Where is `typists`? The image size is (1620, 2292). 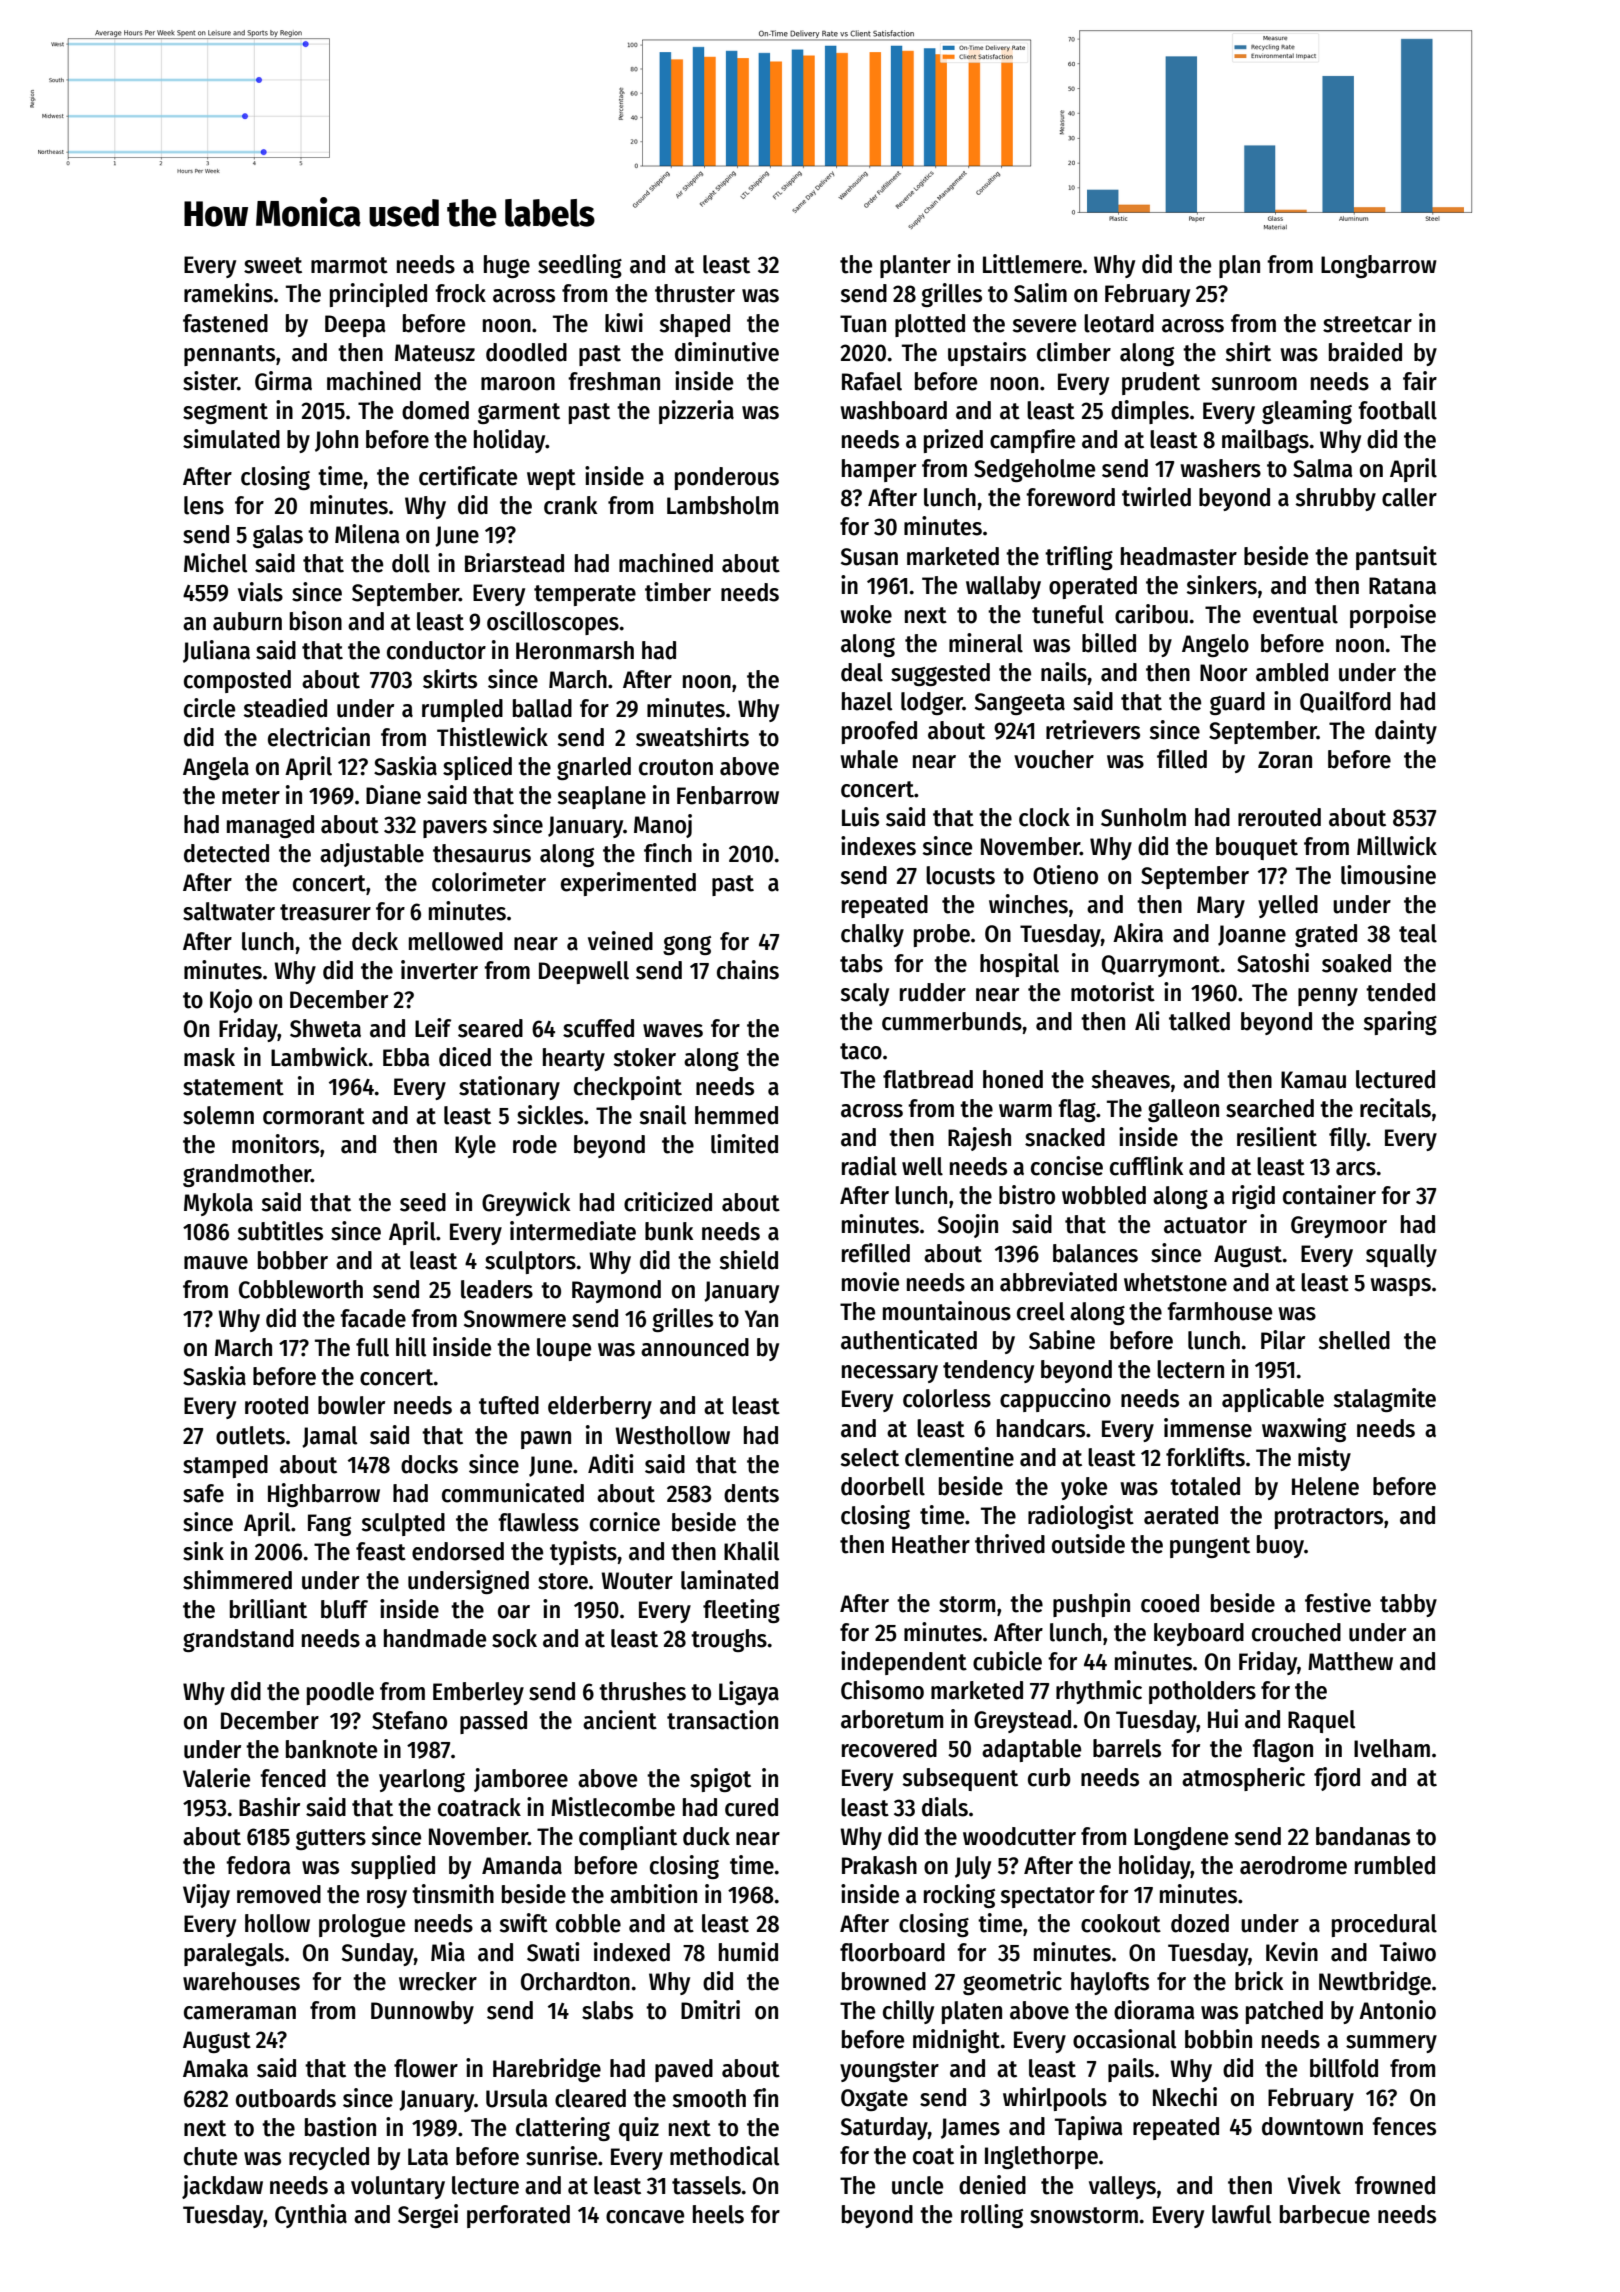
typists is located at coordinates (583, 1553).
